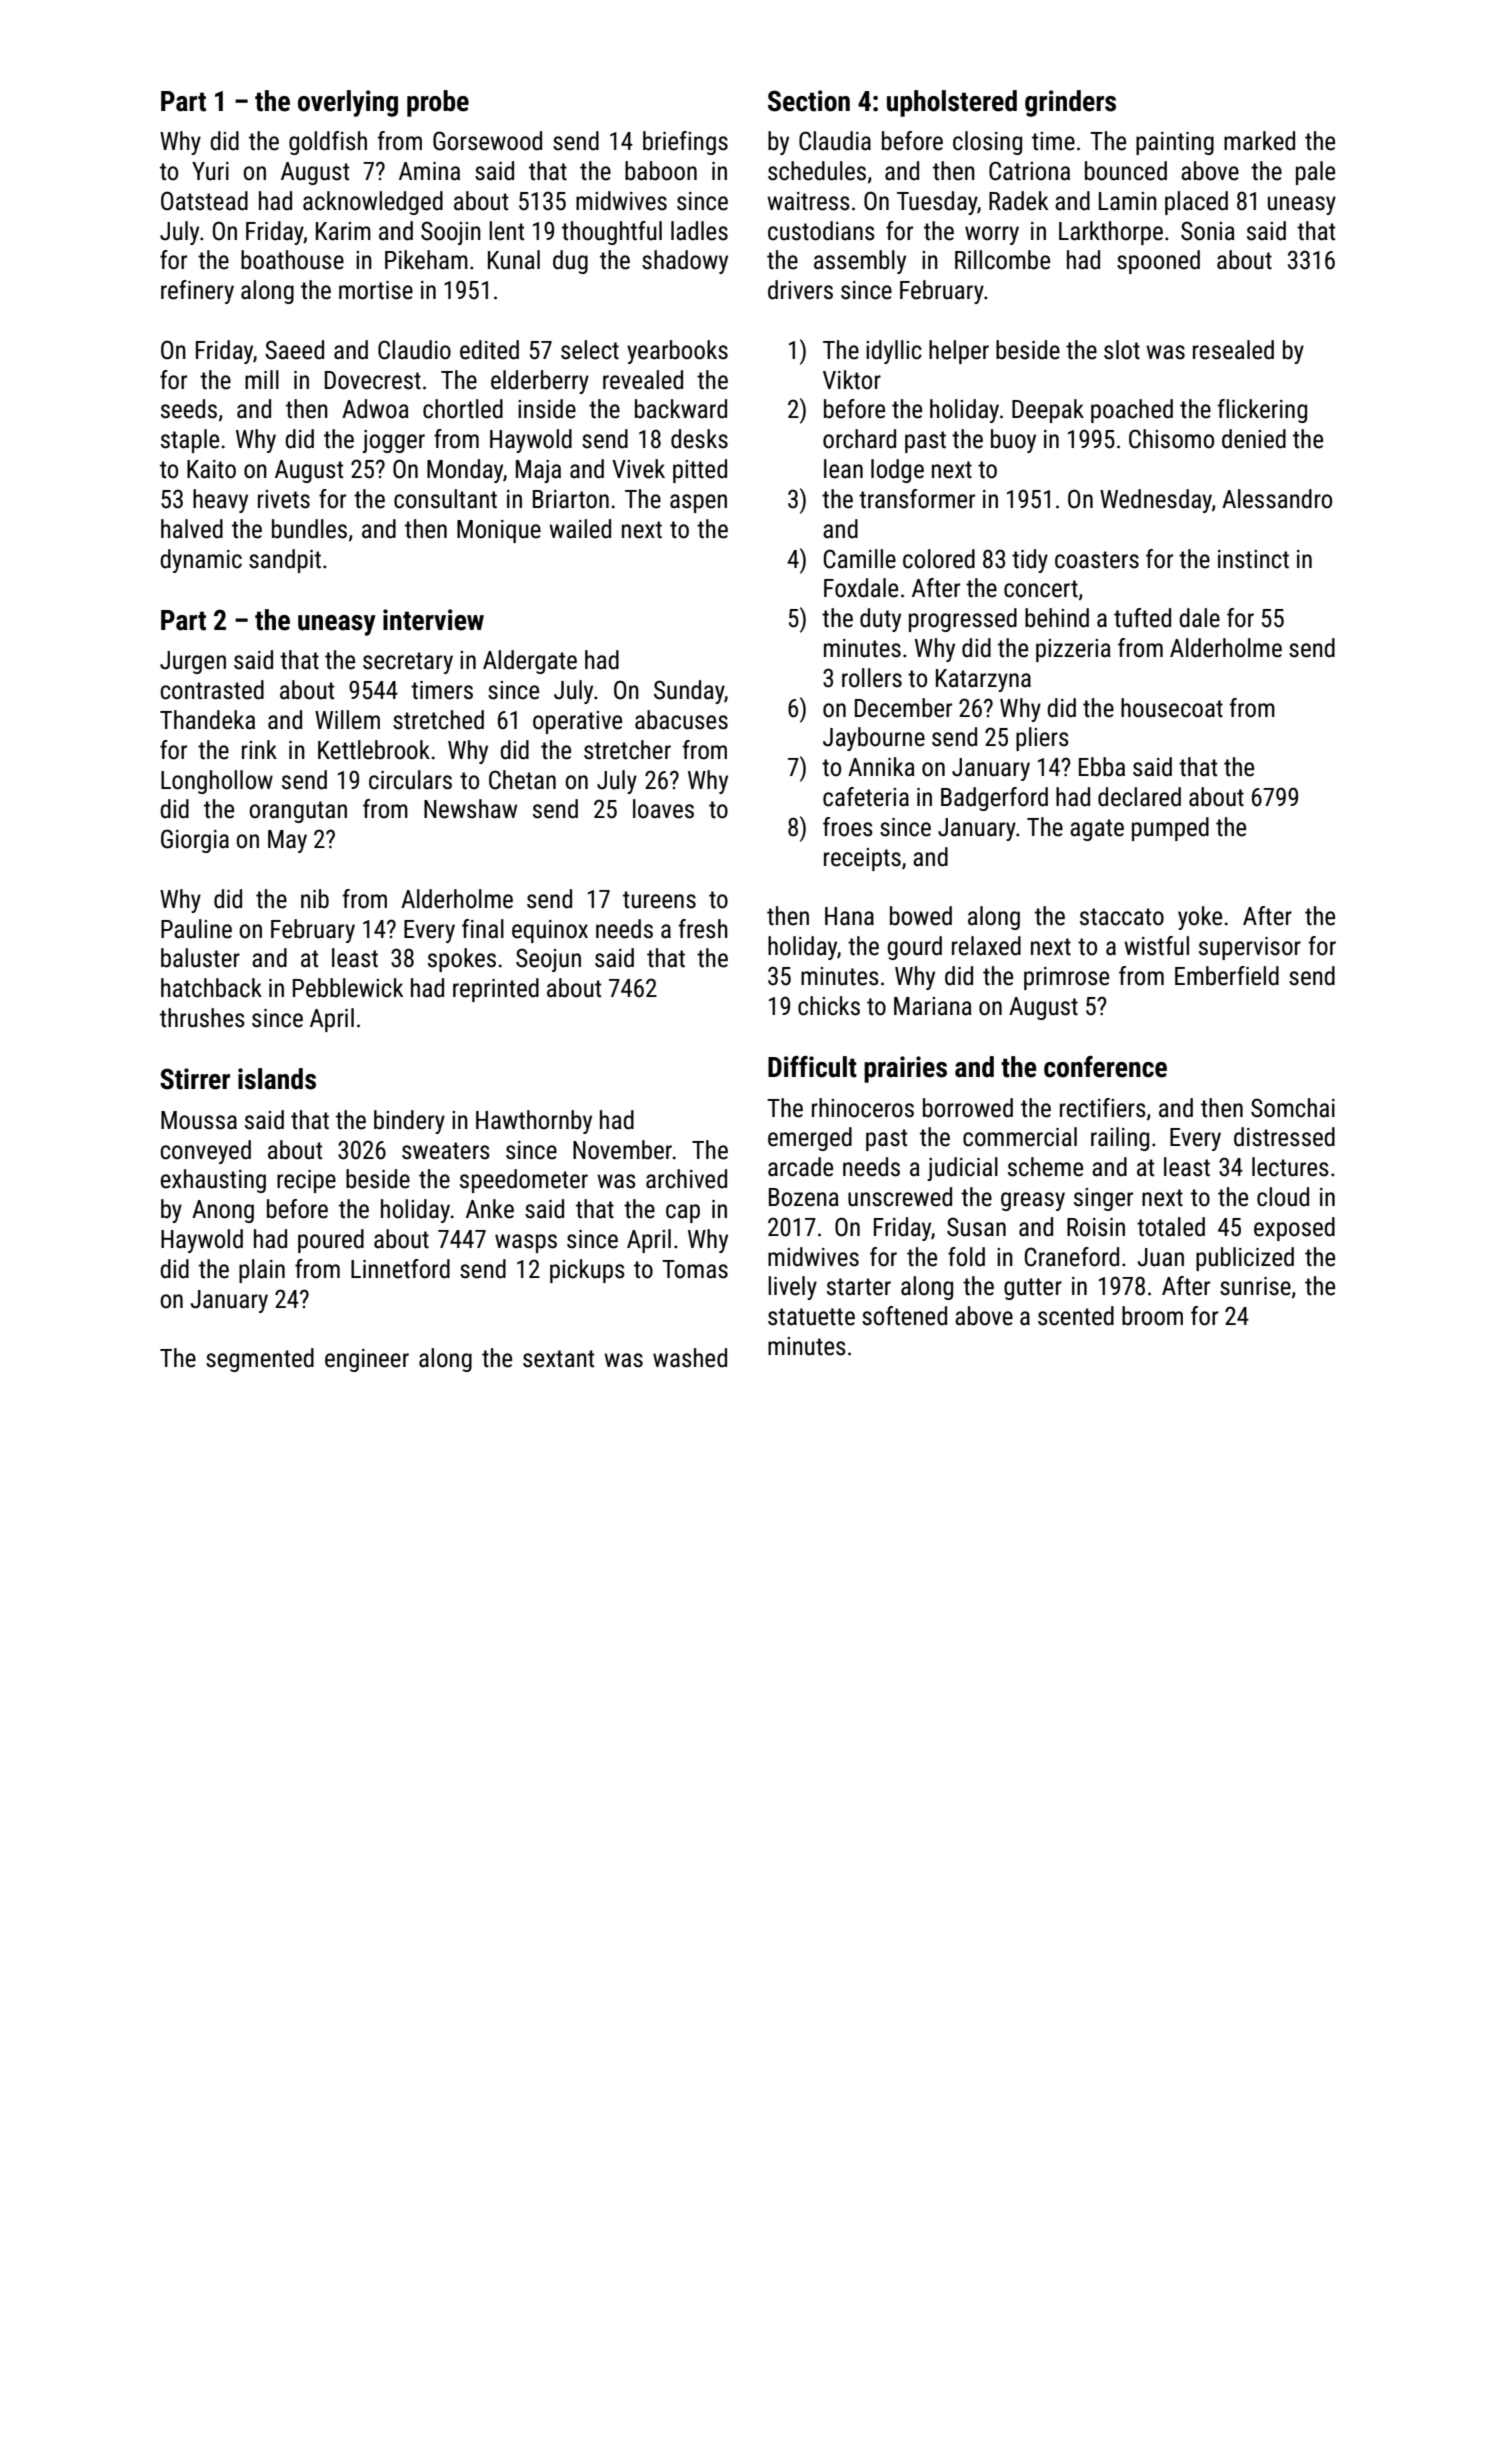 The height and width of the page is (2464, 1496). Describe the element at coordinates (483, 929) in the page. I see `final` at that location.
